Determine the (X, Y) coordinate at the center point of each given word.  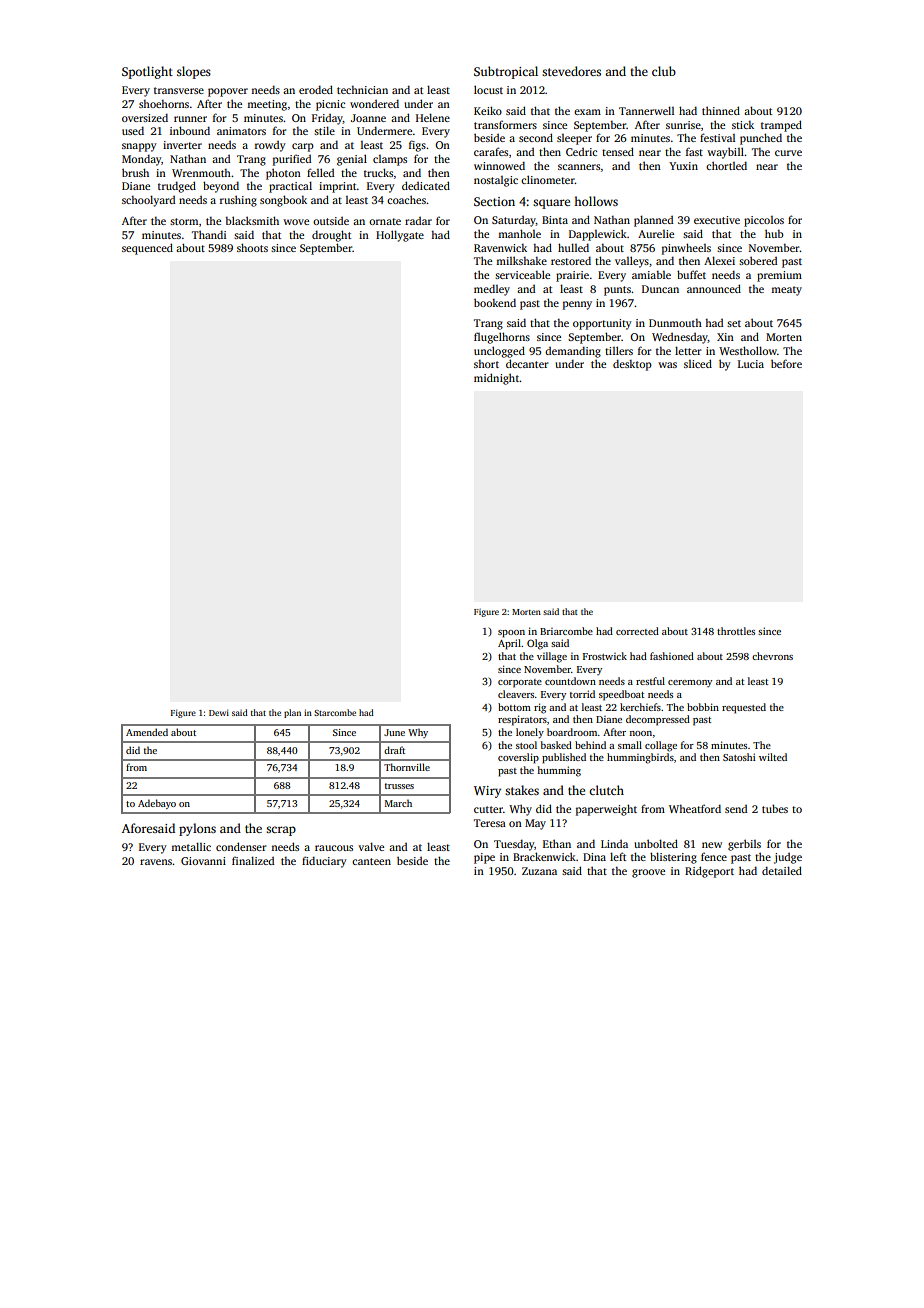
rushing (238, 201)
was (667, 365)
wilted (773, 757)
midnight (497, 379)
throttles (736, 631)
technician (362, 90)
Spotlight (147, 72)
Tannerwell (646, 110)
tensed (618, 151)
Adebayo (157, 804)
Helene (433, 117)
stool (526, 745)
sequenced (147, 249)
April (509, 644)
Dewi (219, 712)
